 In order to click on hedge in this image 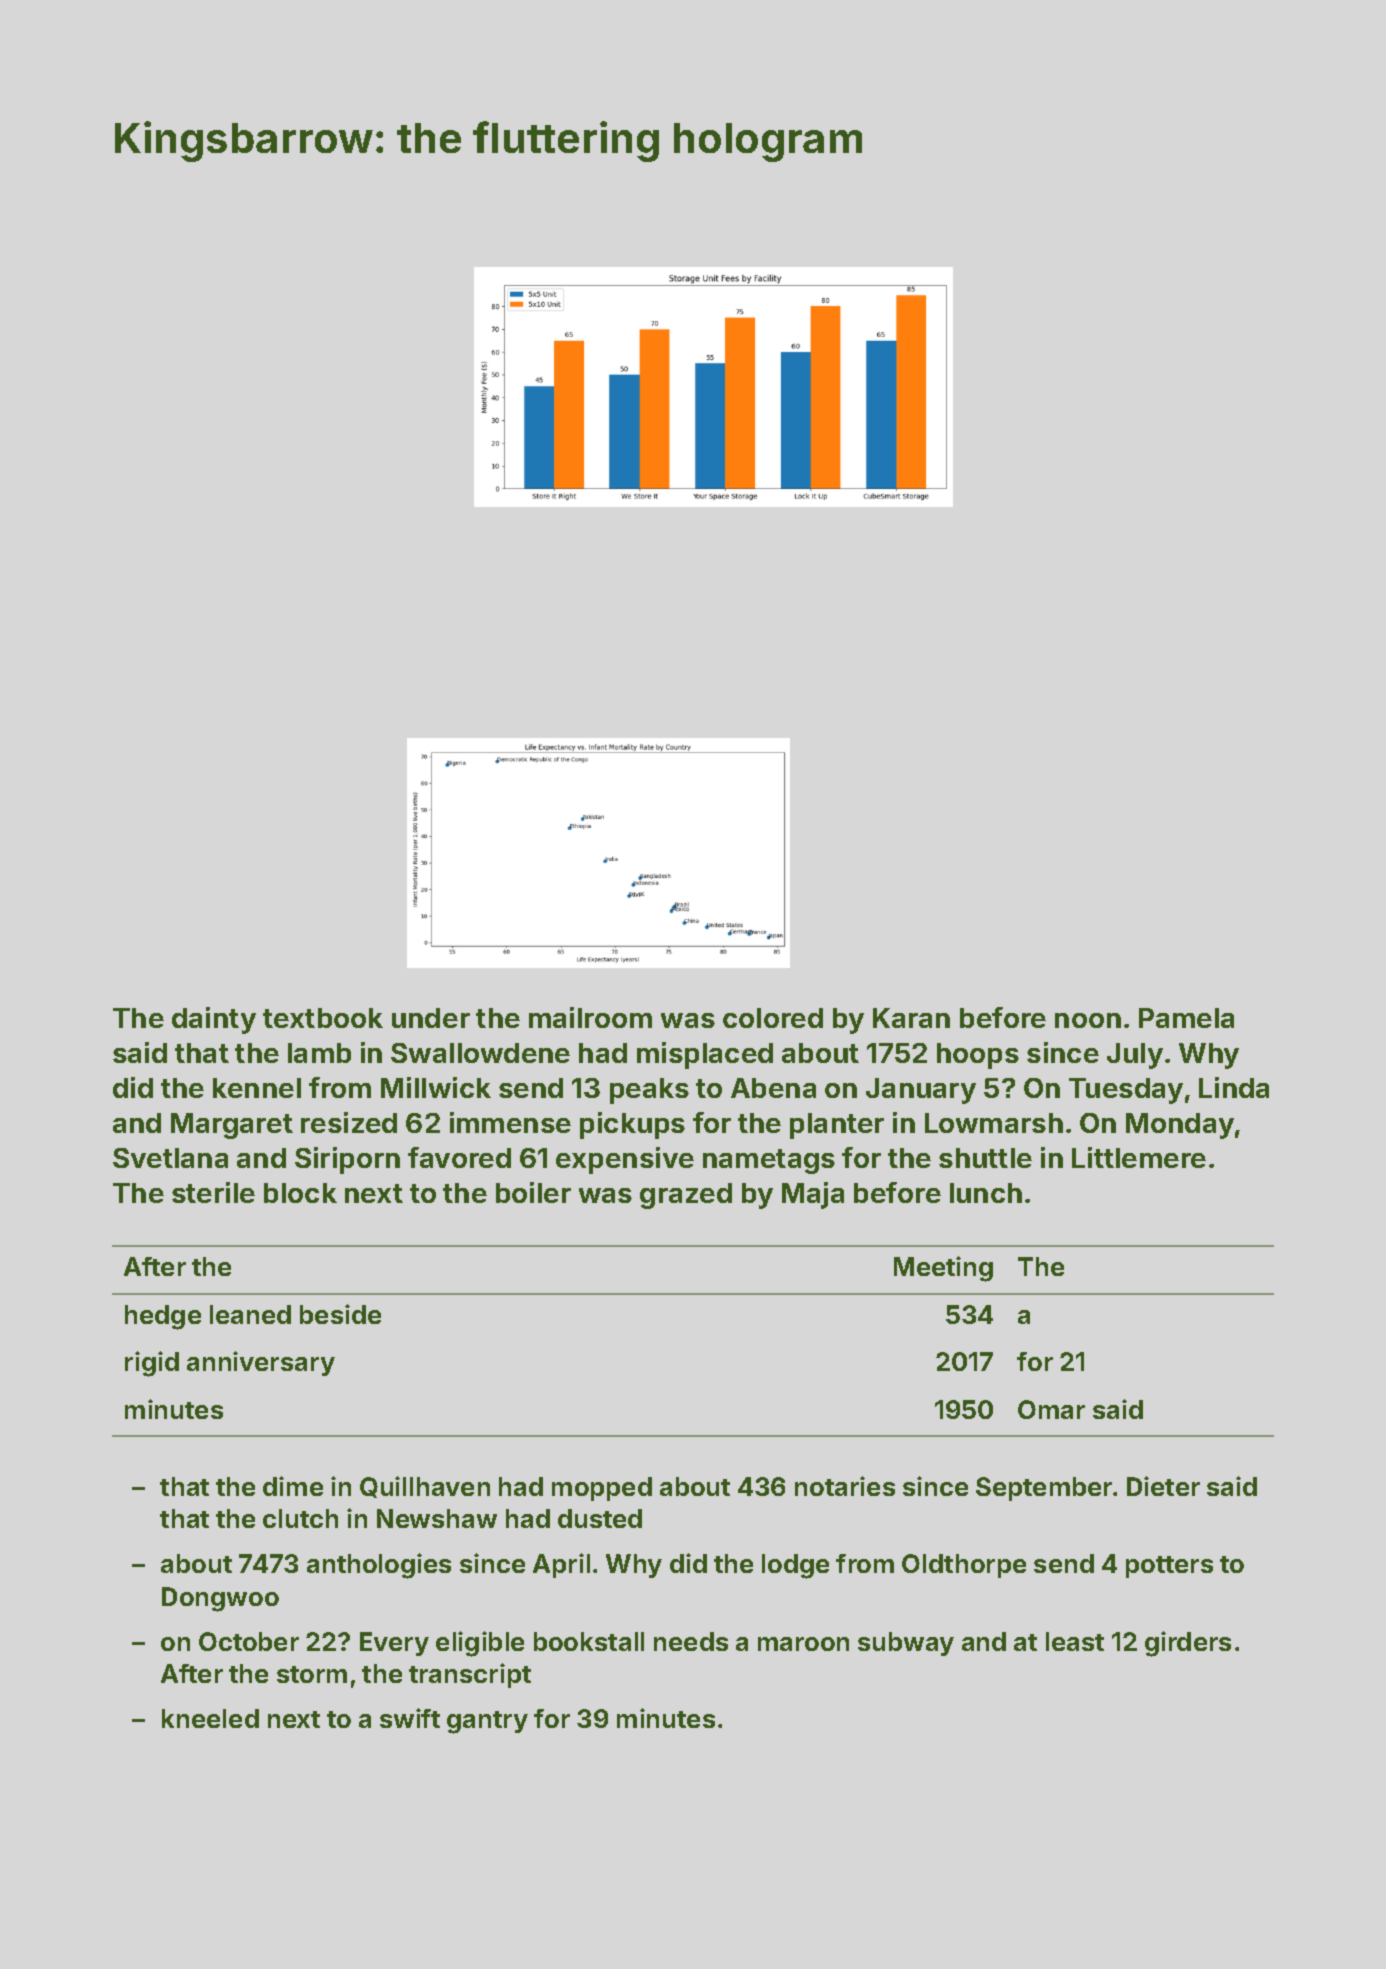, I will do `click(163, 1317)`.
